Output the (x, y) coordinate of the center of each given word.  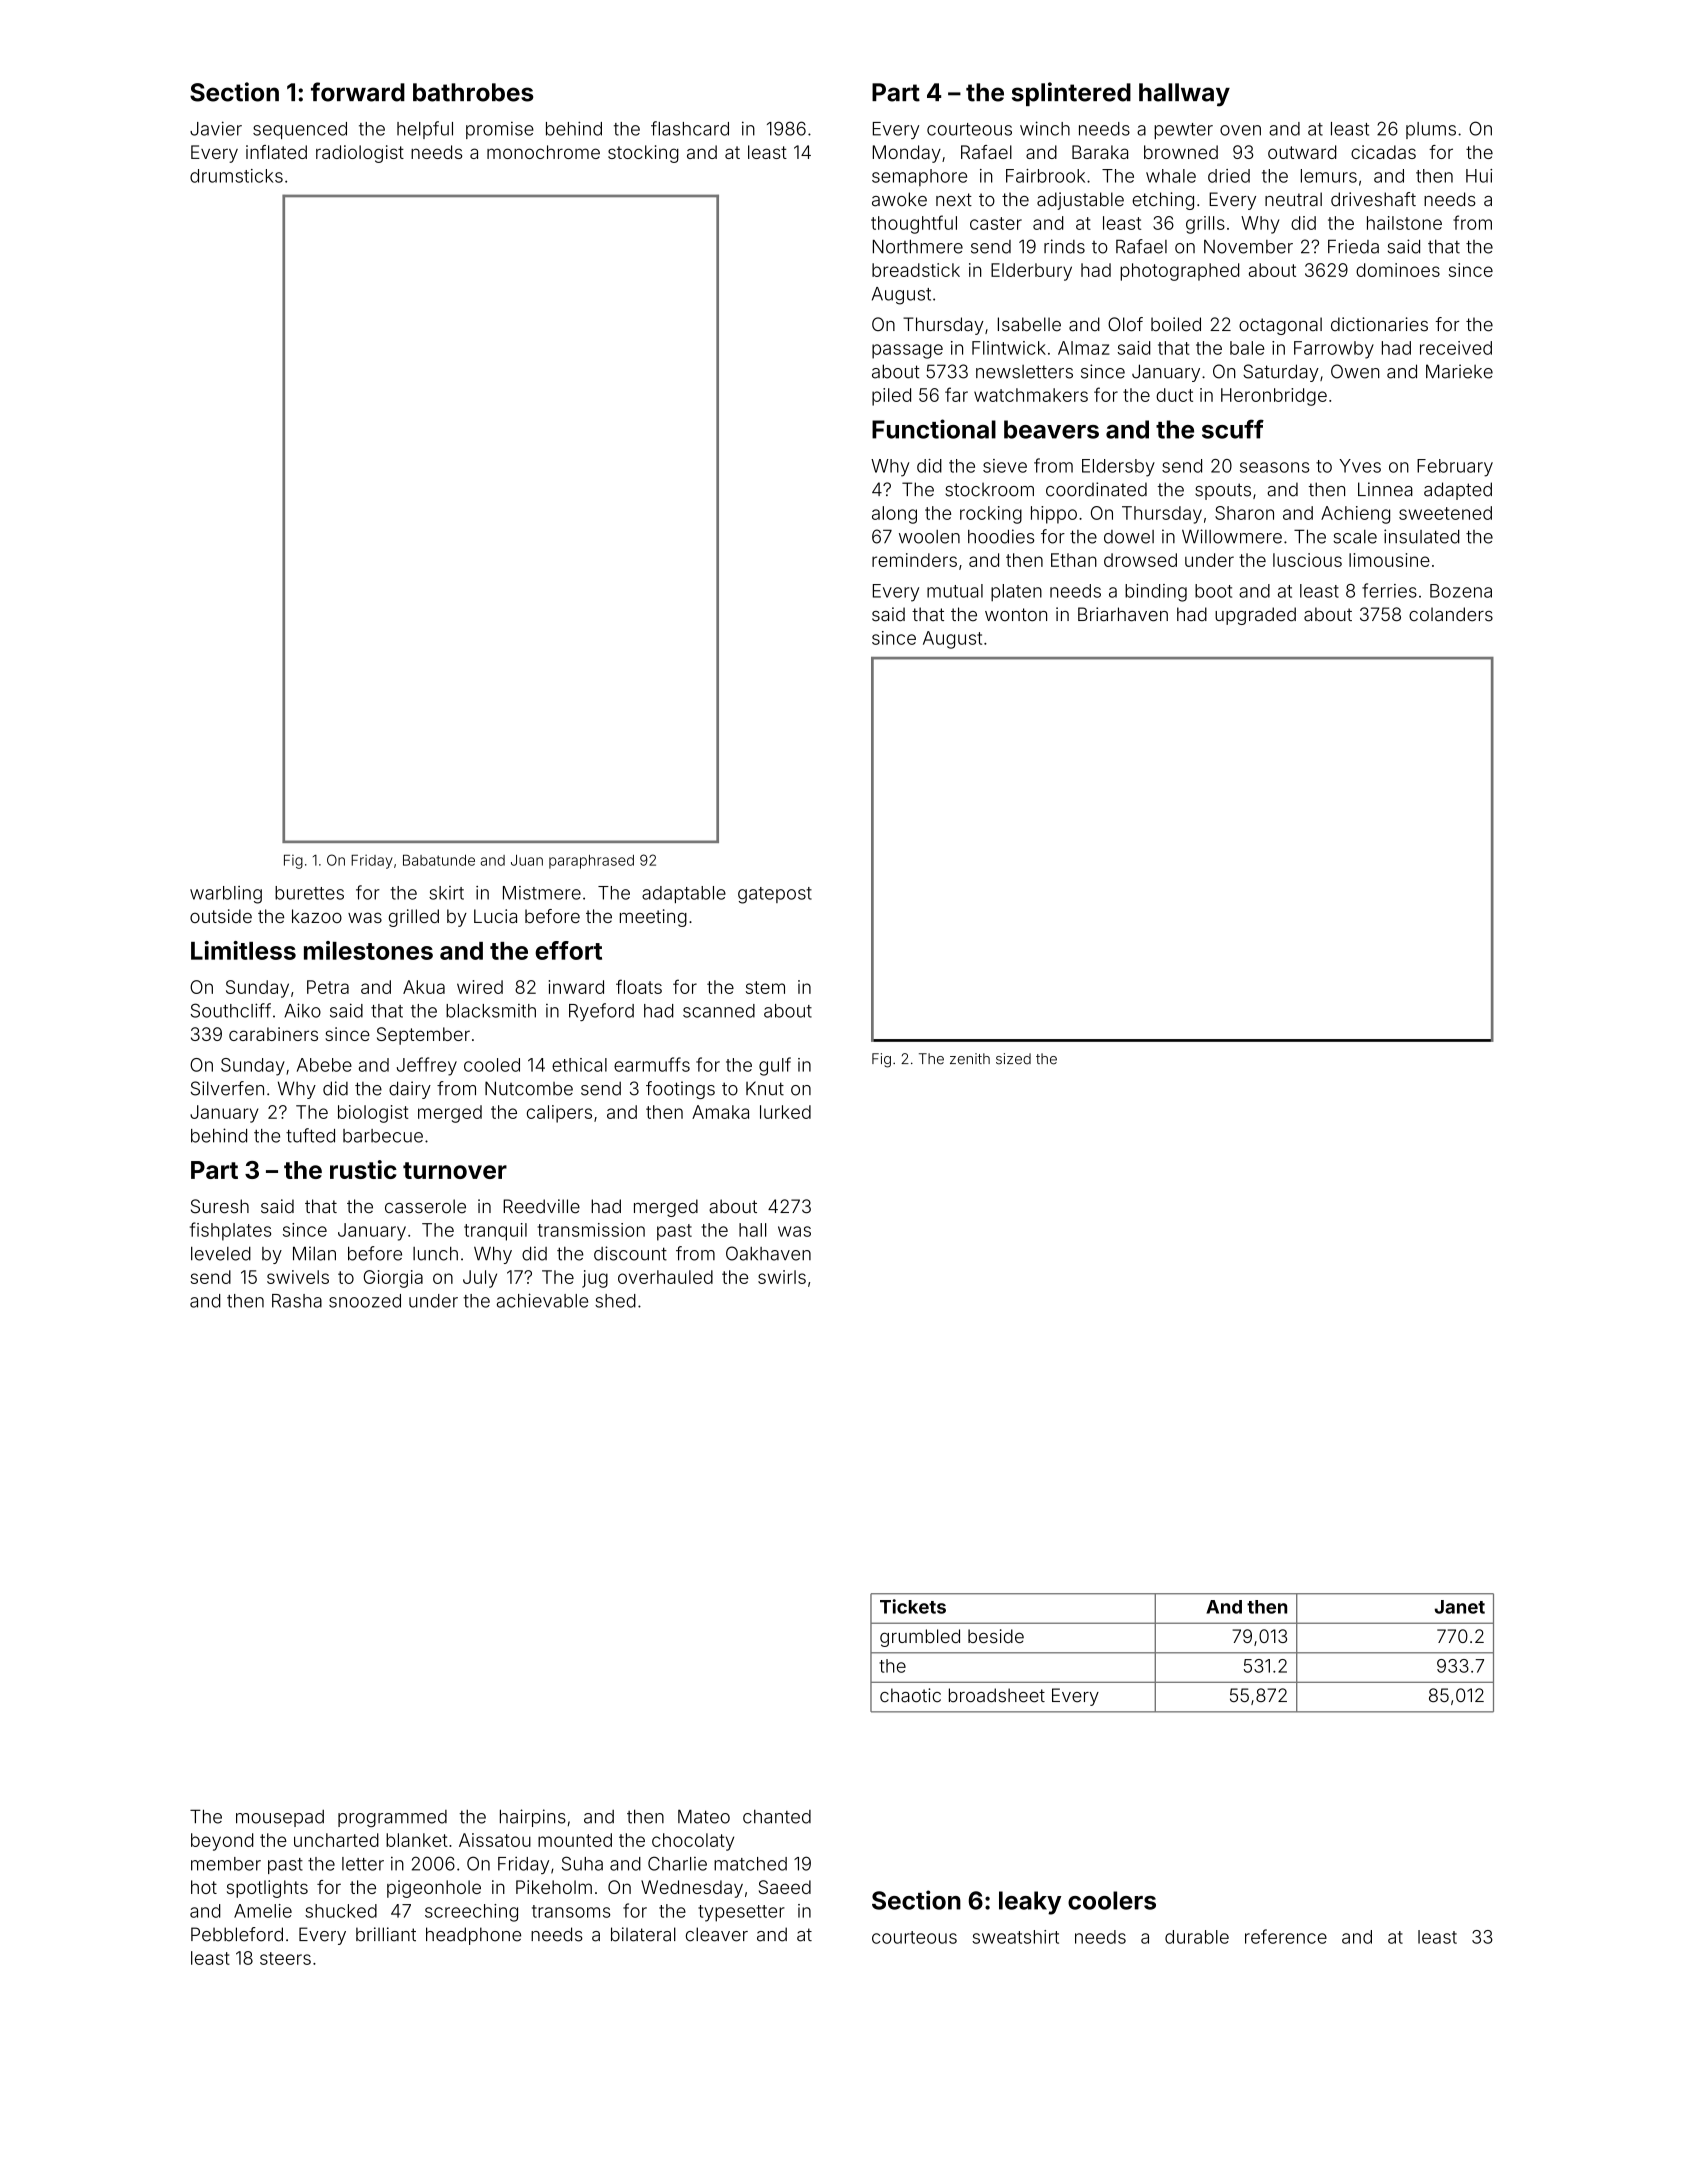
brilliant (386, 1934)
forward (358, 92)
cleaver (717, 1934)
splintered (1071, 94)
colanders (1451, 614)
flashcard (690, 128)
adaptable (684, 894)
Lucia (495, 916)
